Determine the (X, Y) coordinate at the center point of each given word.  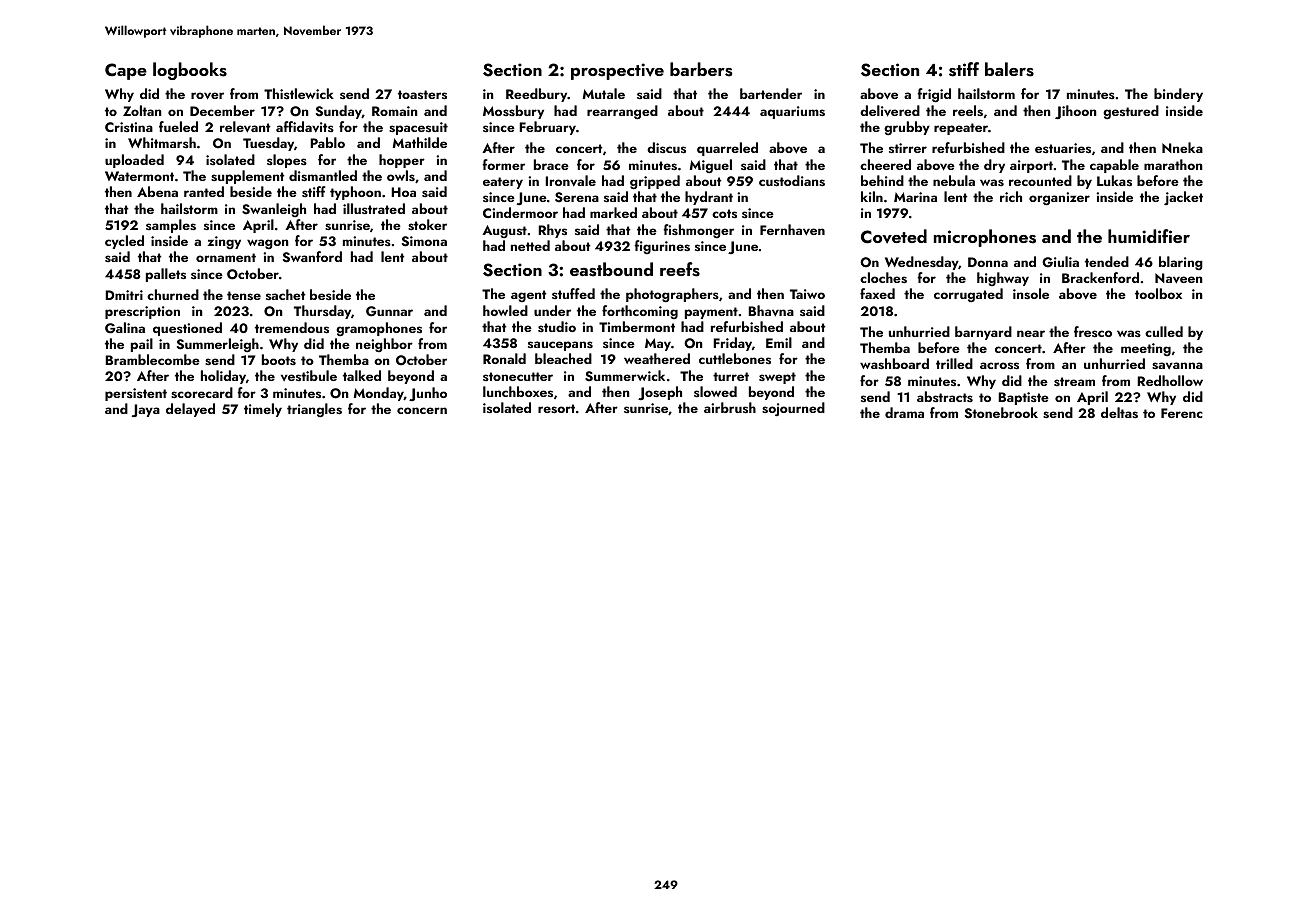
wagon (268, 244)
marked (613, 212)
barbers (701, 69)
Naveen (1179, 278)
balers (1009, 69)
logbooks (190, 71)
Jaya (146, 410)
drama (904, 412)
